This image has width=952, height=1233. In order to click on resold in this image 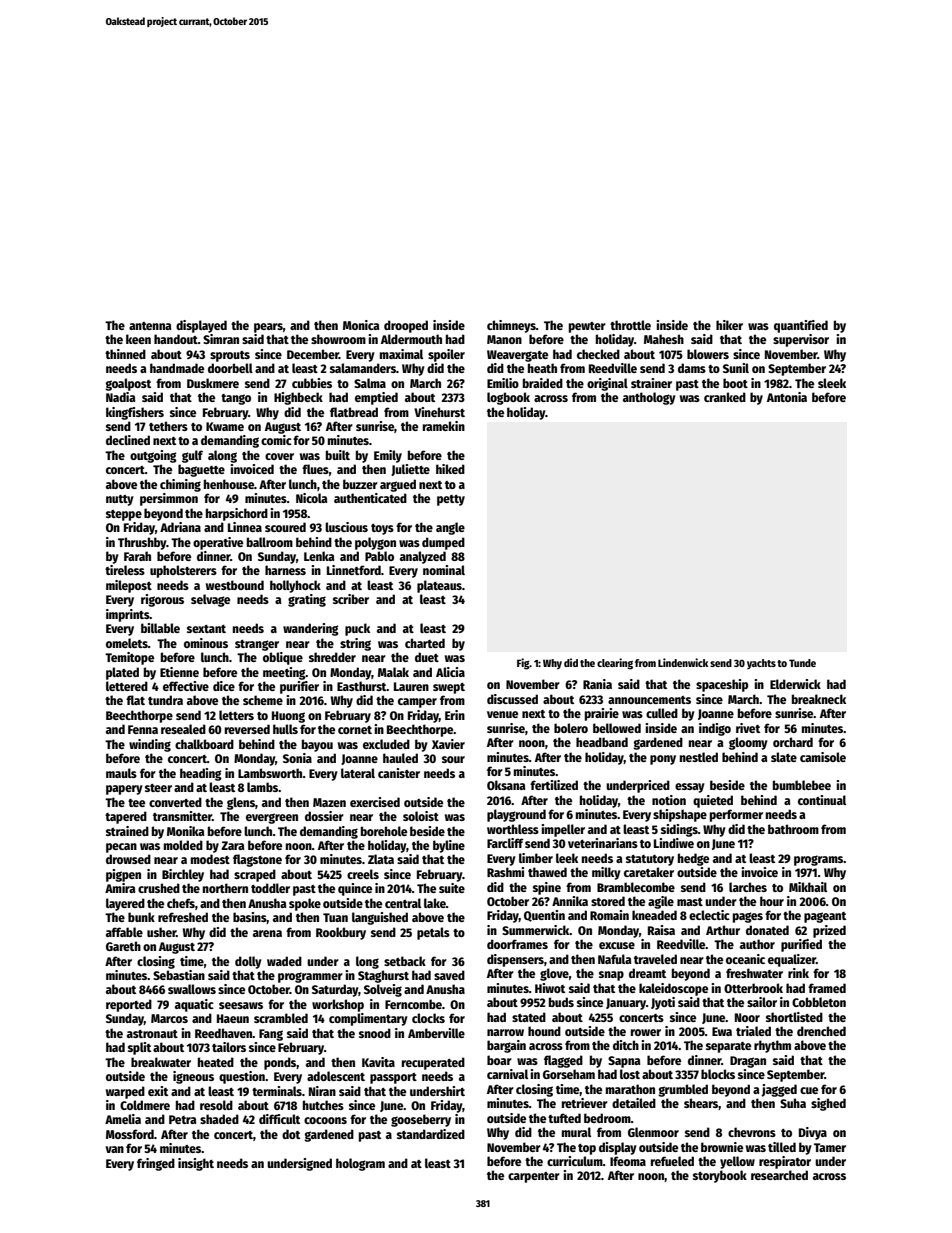, I will do `click(216, 1105)`.
